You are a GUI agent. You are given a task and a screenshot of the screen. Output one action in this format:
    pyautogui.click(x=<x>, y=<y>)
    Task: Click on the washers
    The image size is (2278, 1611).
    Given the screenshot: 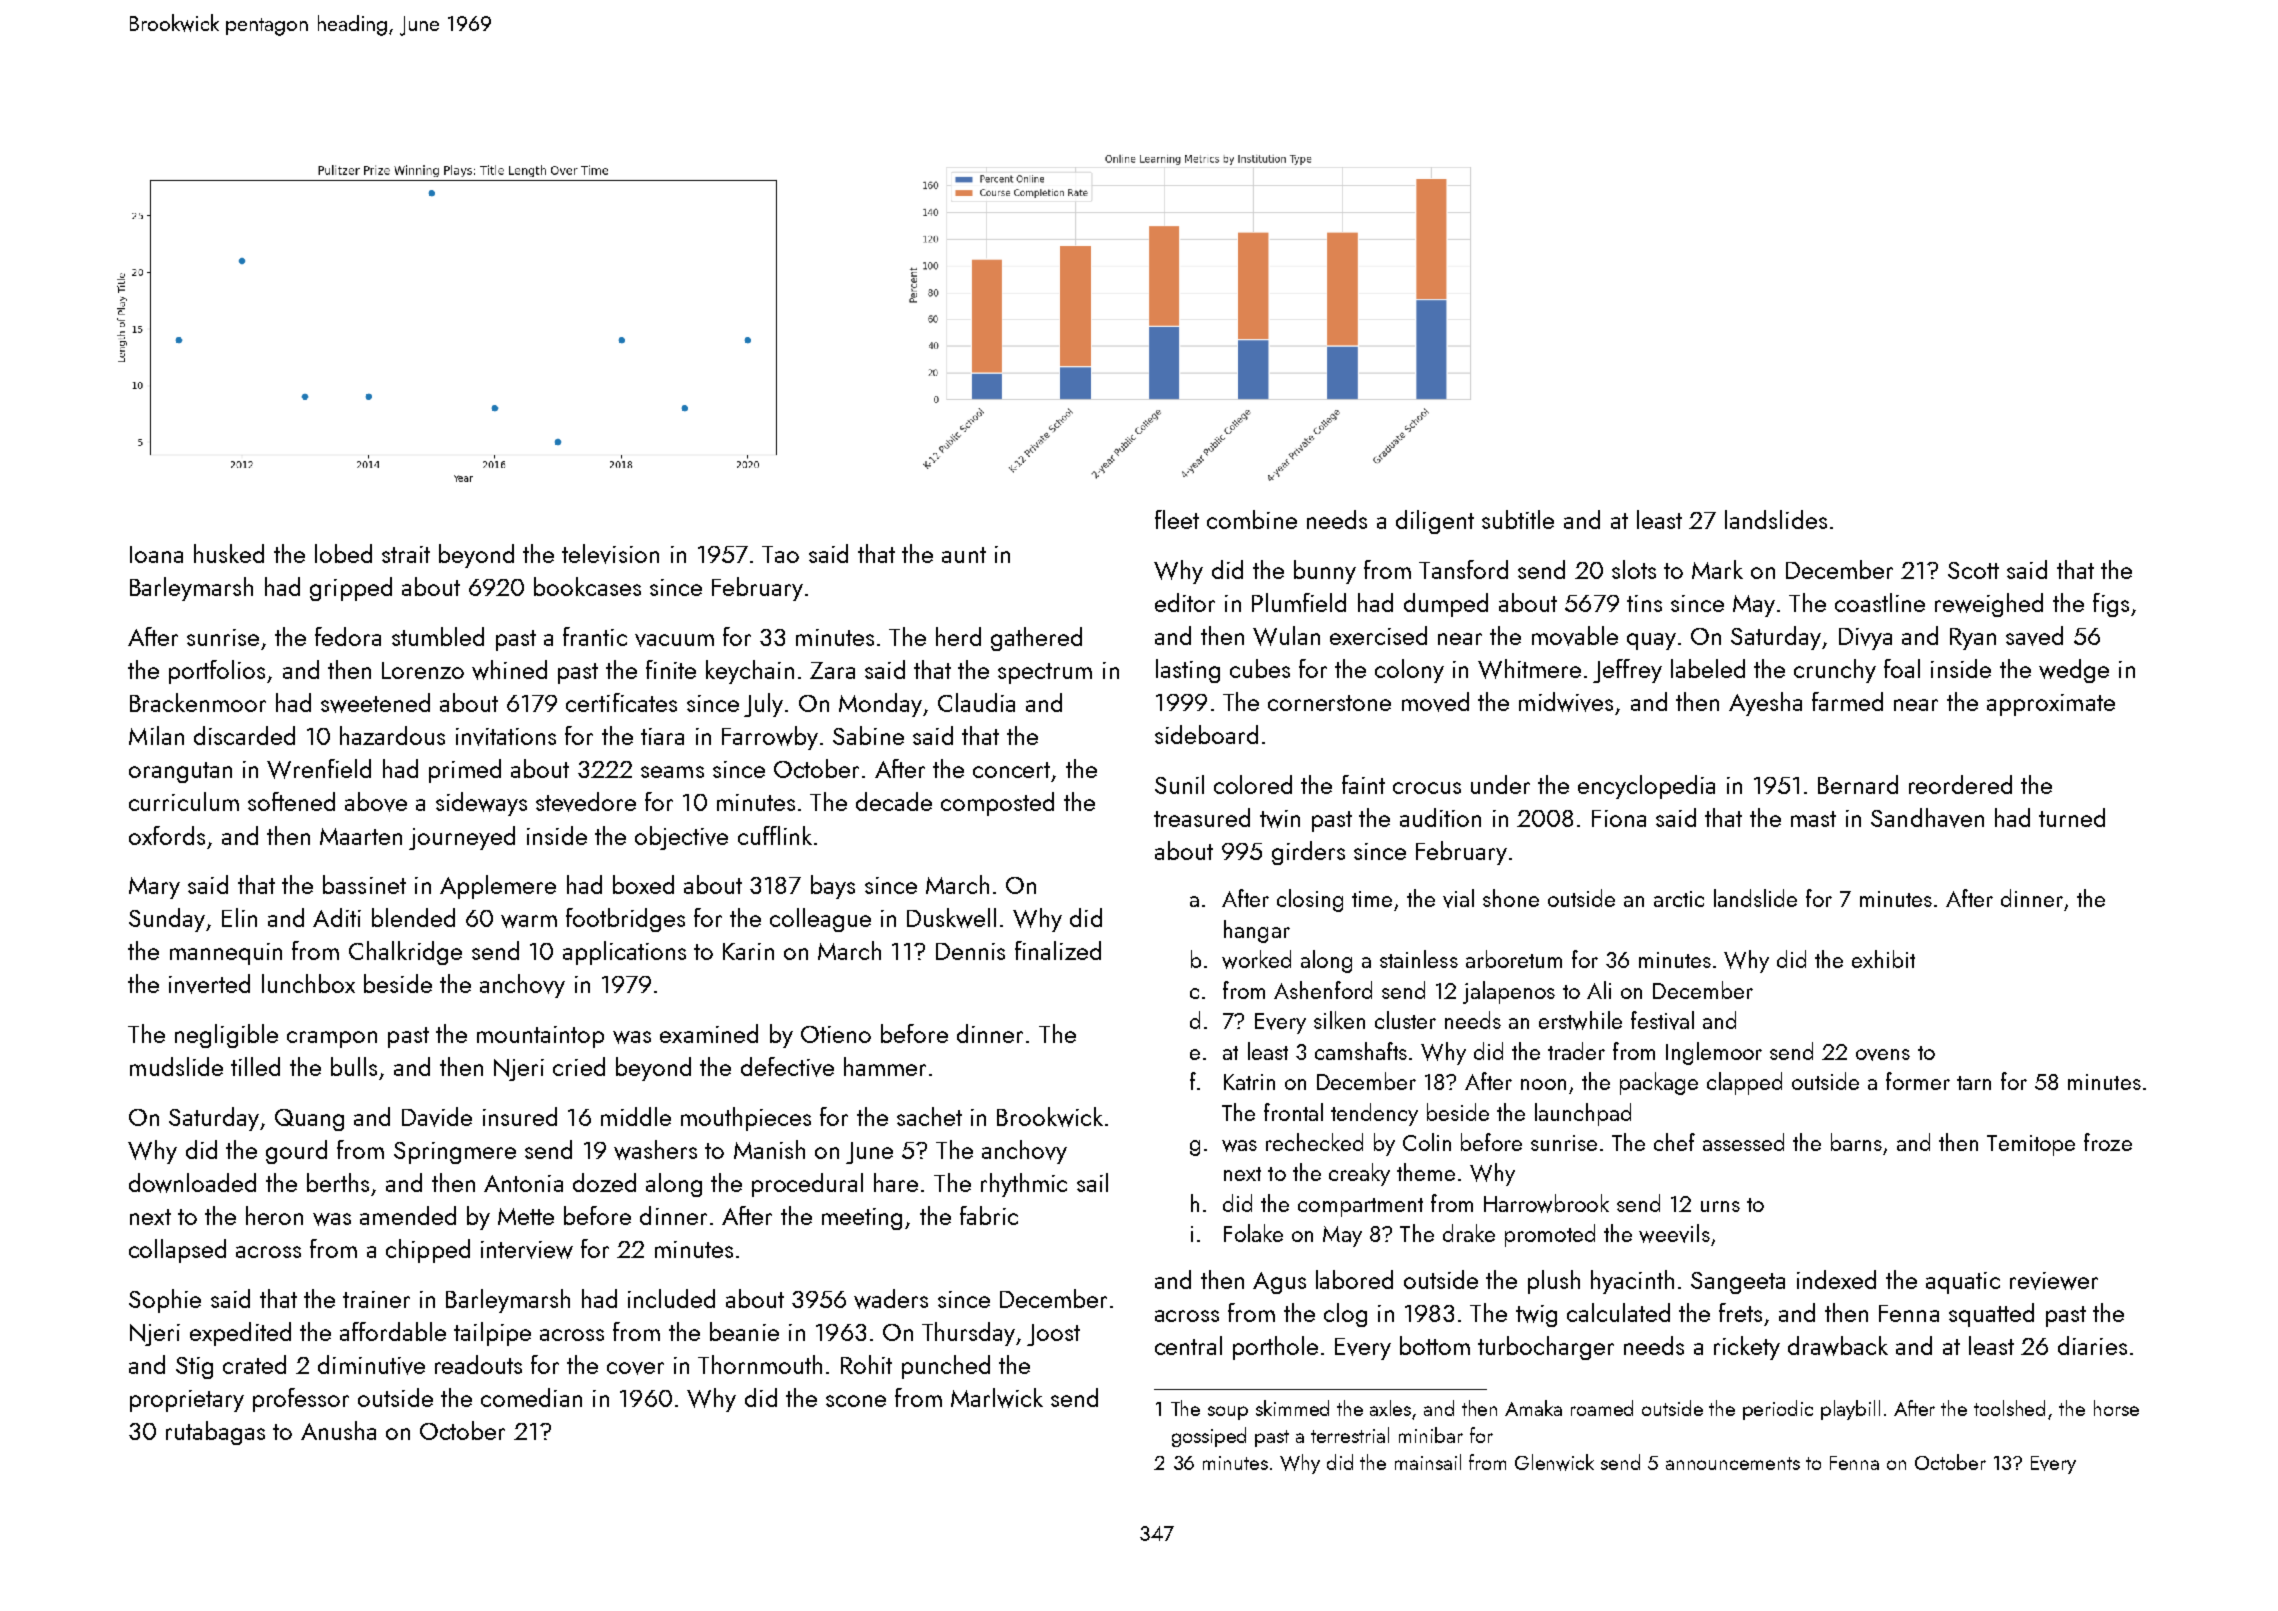 What is the action you would take?
    pyautogui.click(x=655, y=1150)
